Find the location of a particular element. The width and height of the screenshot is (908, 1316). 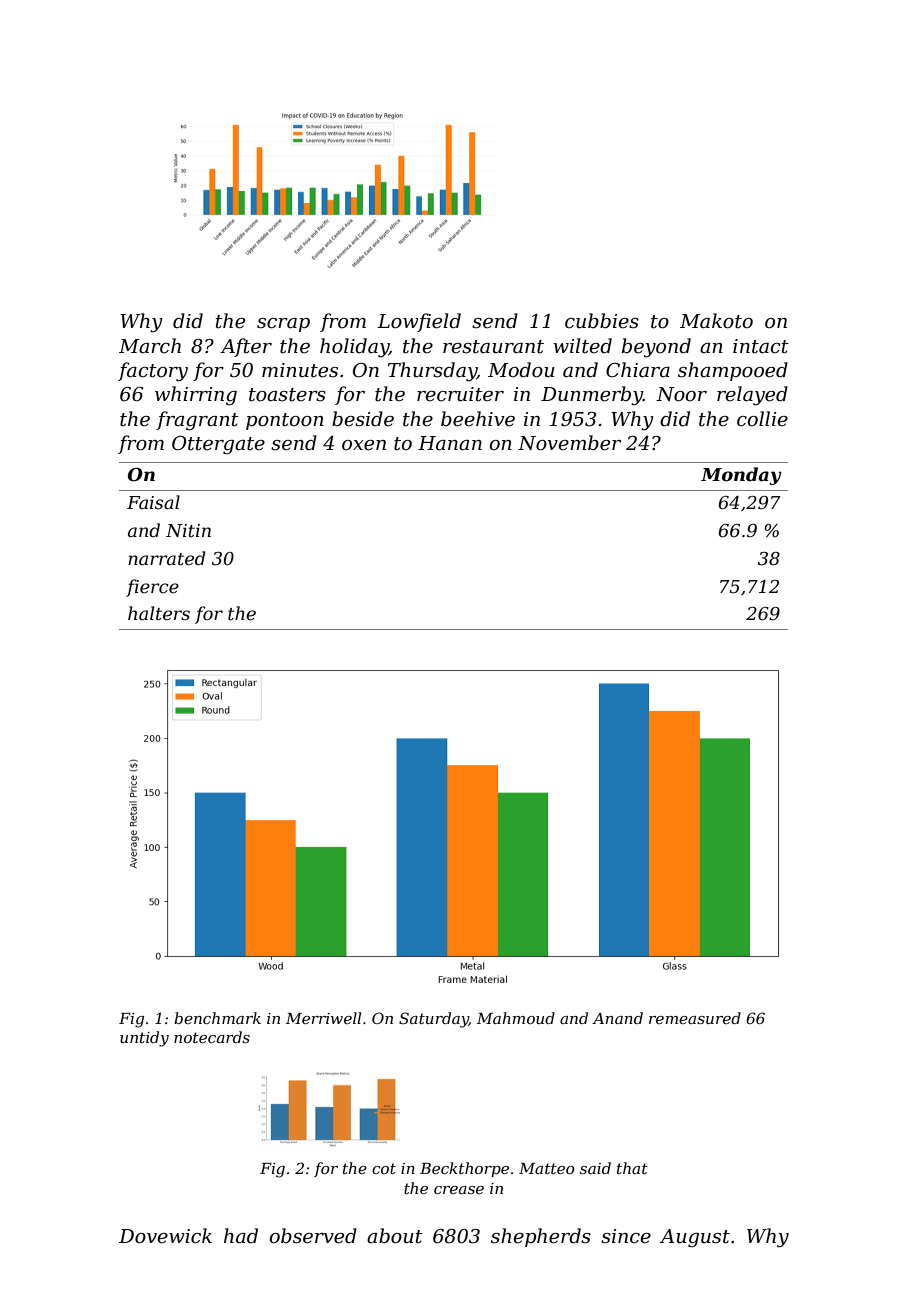

Mahmoud is located at coordinates (516, 1018).
